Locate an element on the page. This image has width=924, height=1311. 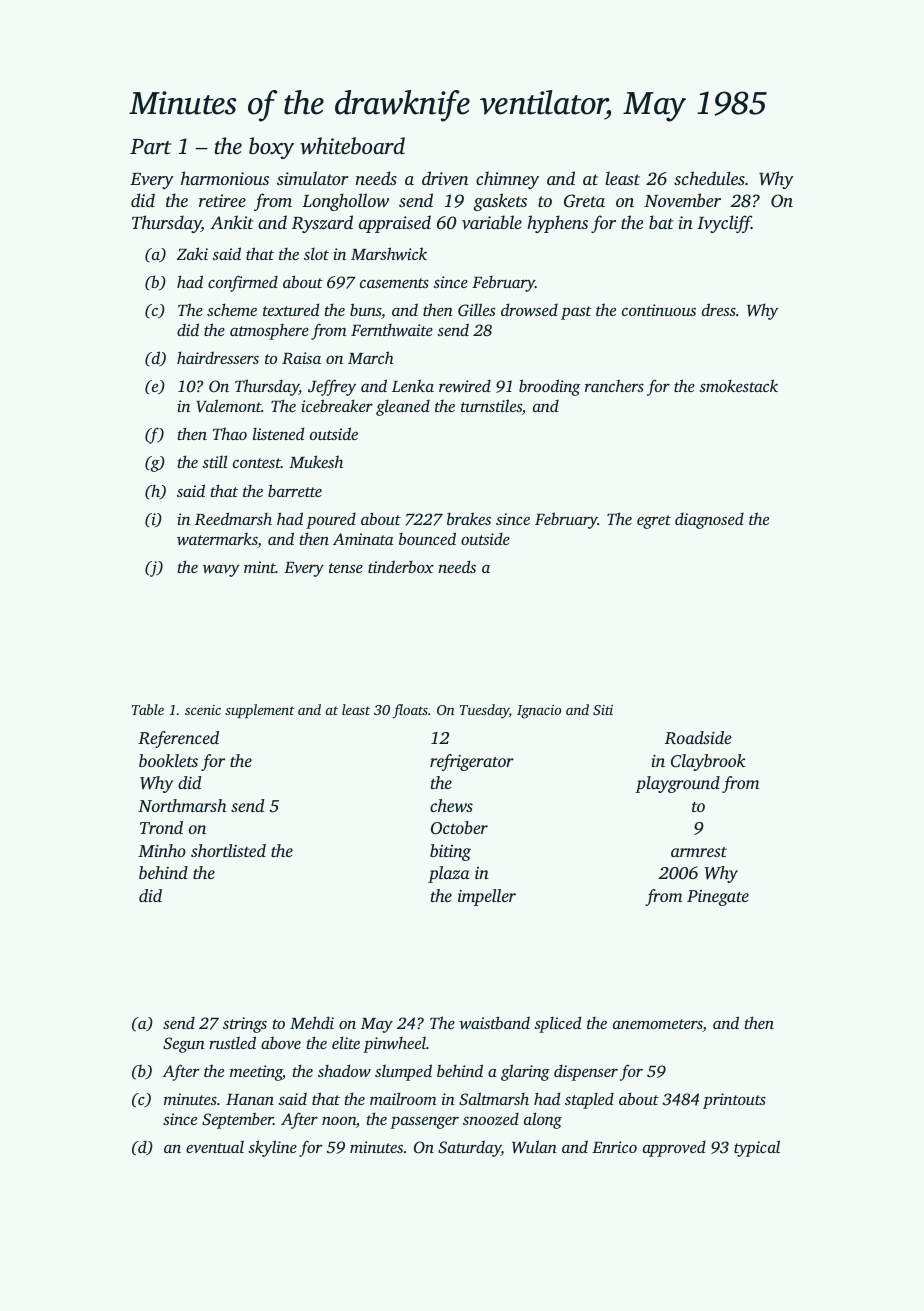
Segun is located at coordinates (184, 1045).
